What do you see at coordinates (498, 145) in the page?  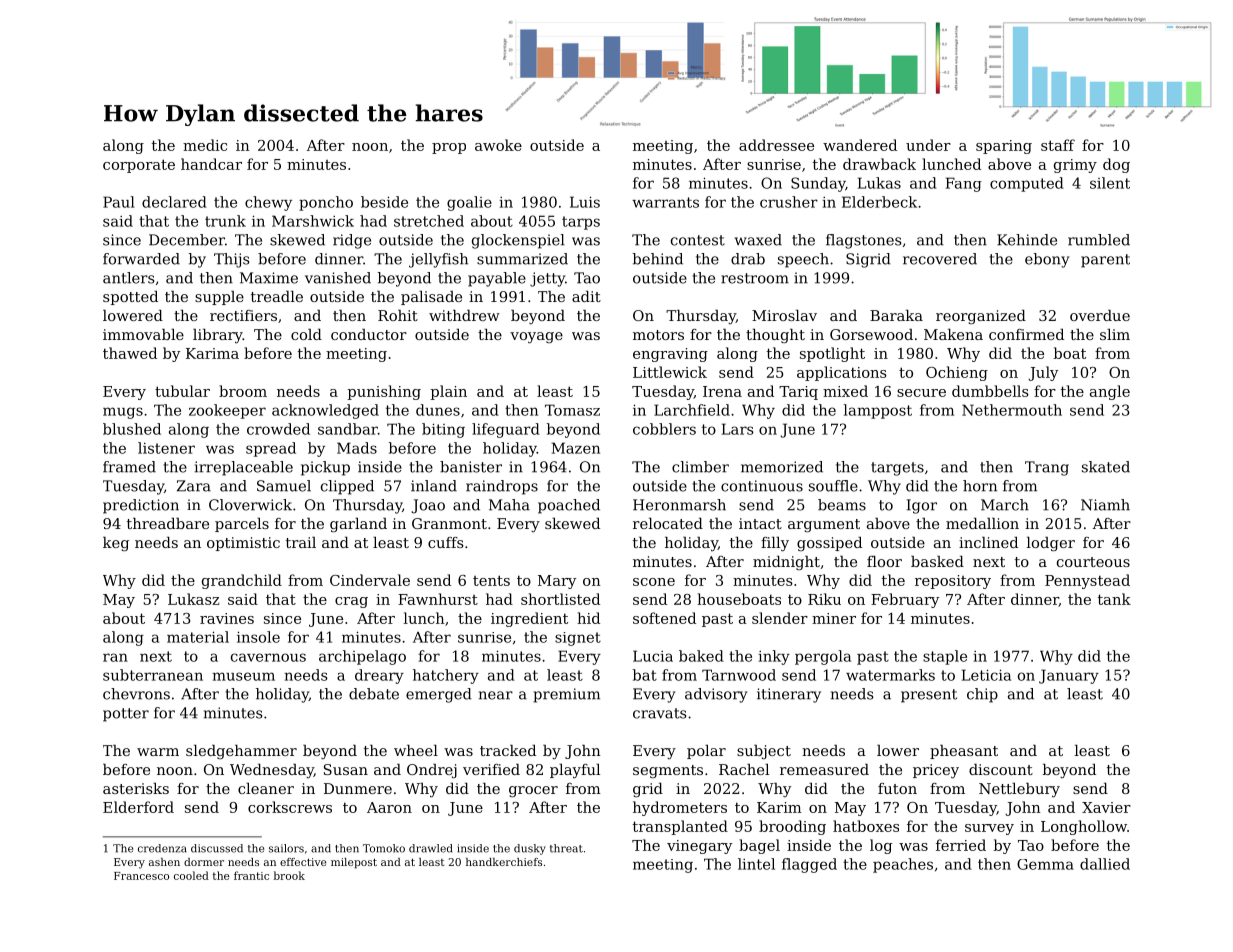 I see `awoke` at bounding box center [498, 145].
